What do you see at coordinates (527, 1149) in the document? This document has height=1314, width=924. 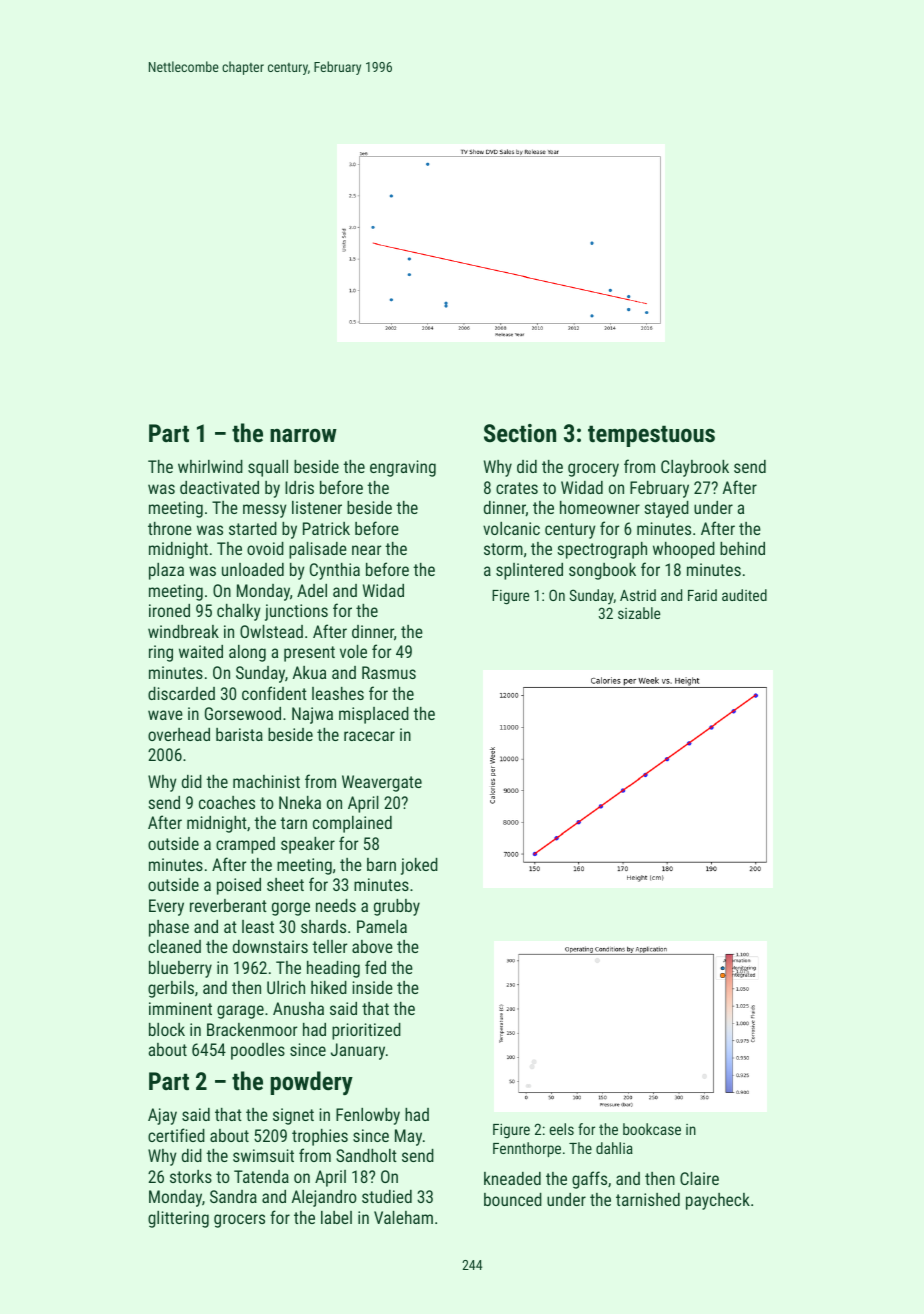 I see `Fennthorpe` at bounding box center [527, 1149].
